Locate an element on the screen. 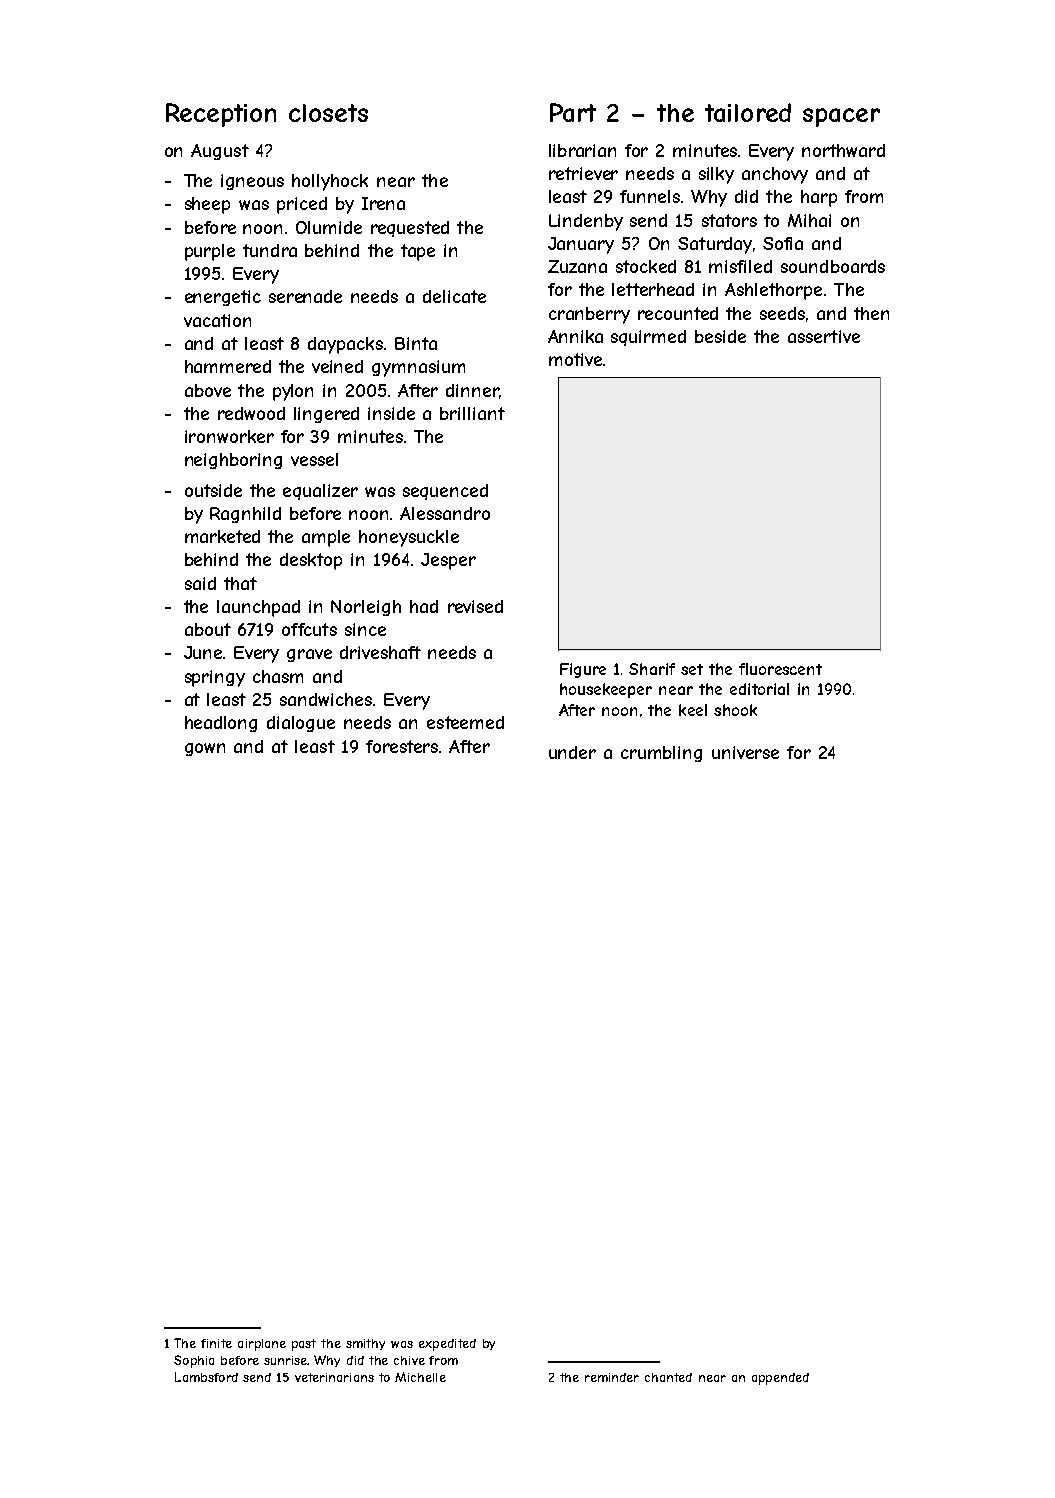 The image size is (1055, 1498). veterinarians is located at coordinates (334, 1377).
